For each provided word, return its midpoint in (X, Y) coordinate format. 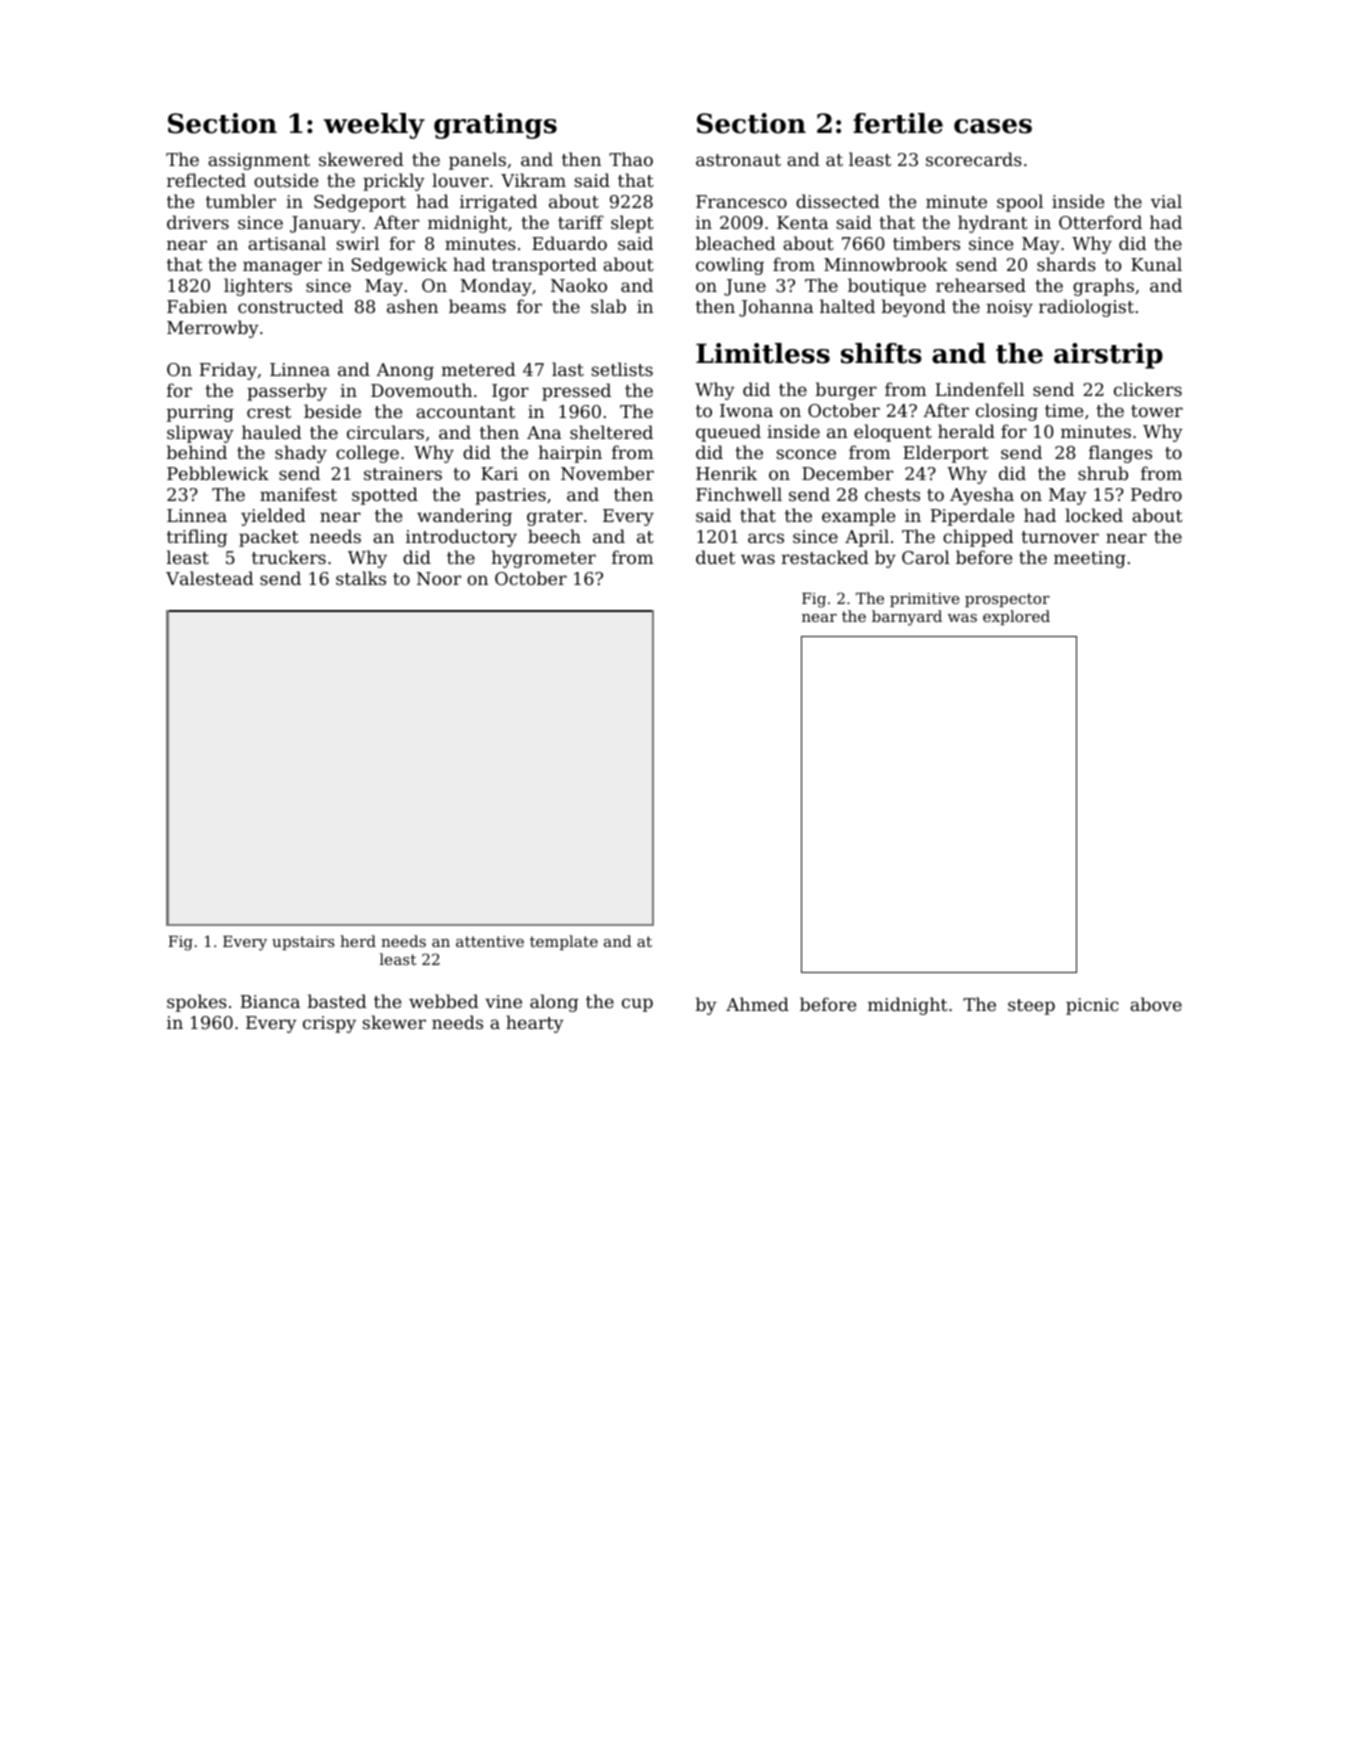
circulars (385, 432)
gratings (495, 126)
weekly (374, 126)
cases (993, 126)
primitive (925, 600)
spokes (197, 1003)
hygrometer (543, 559)
